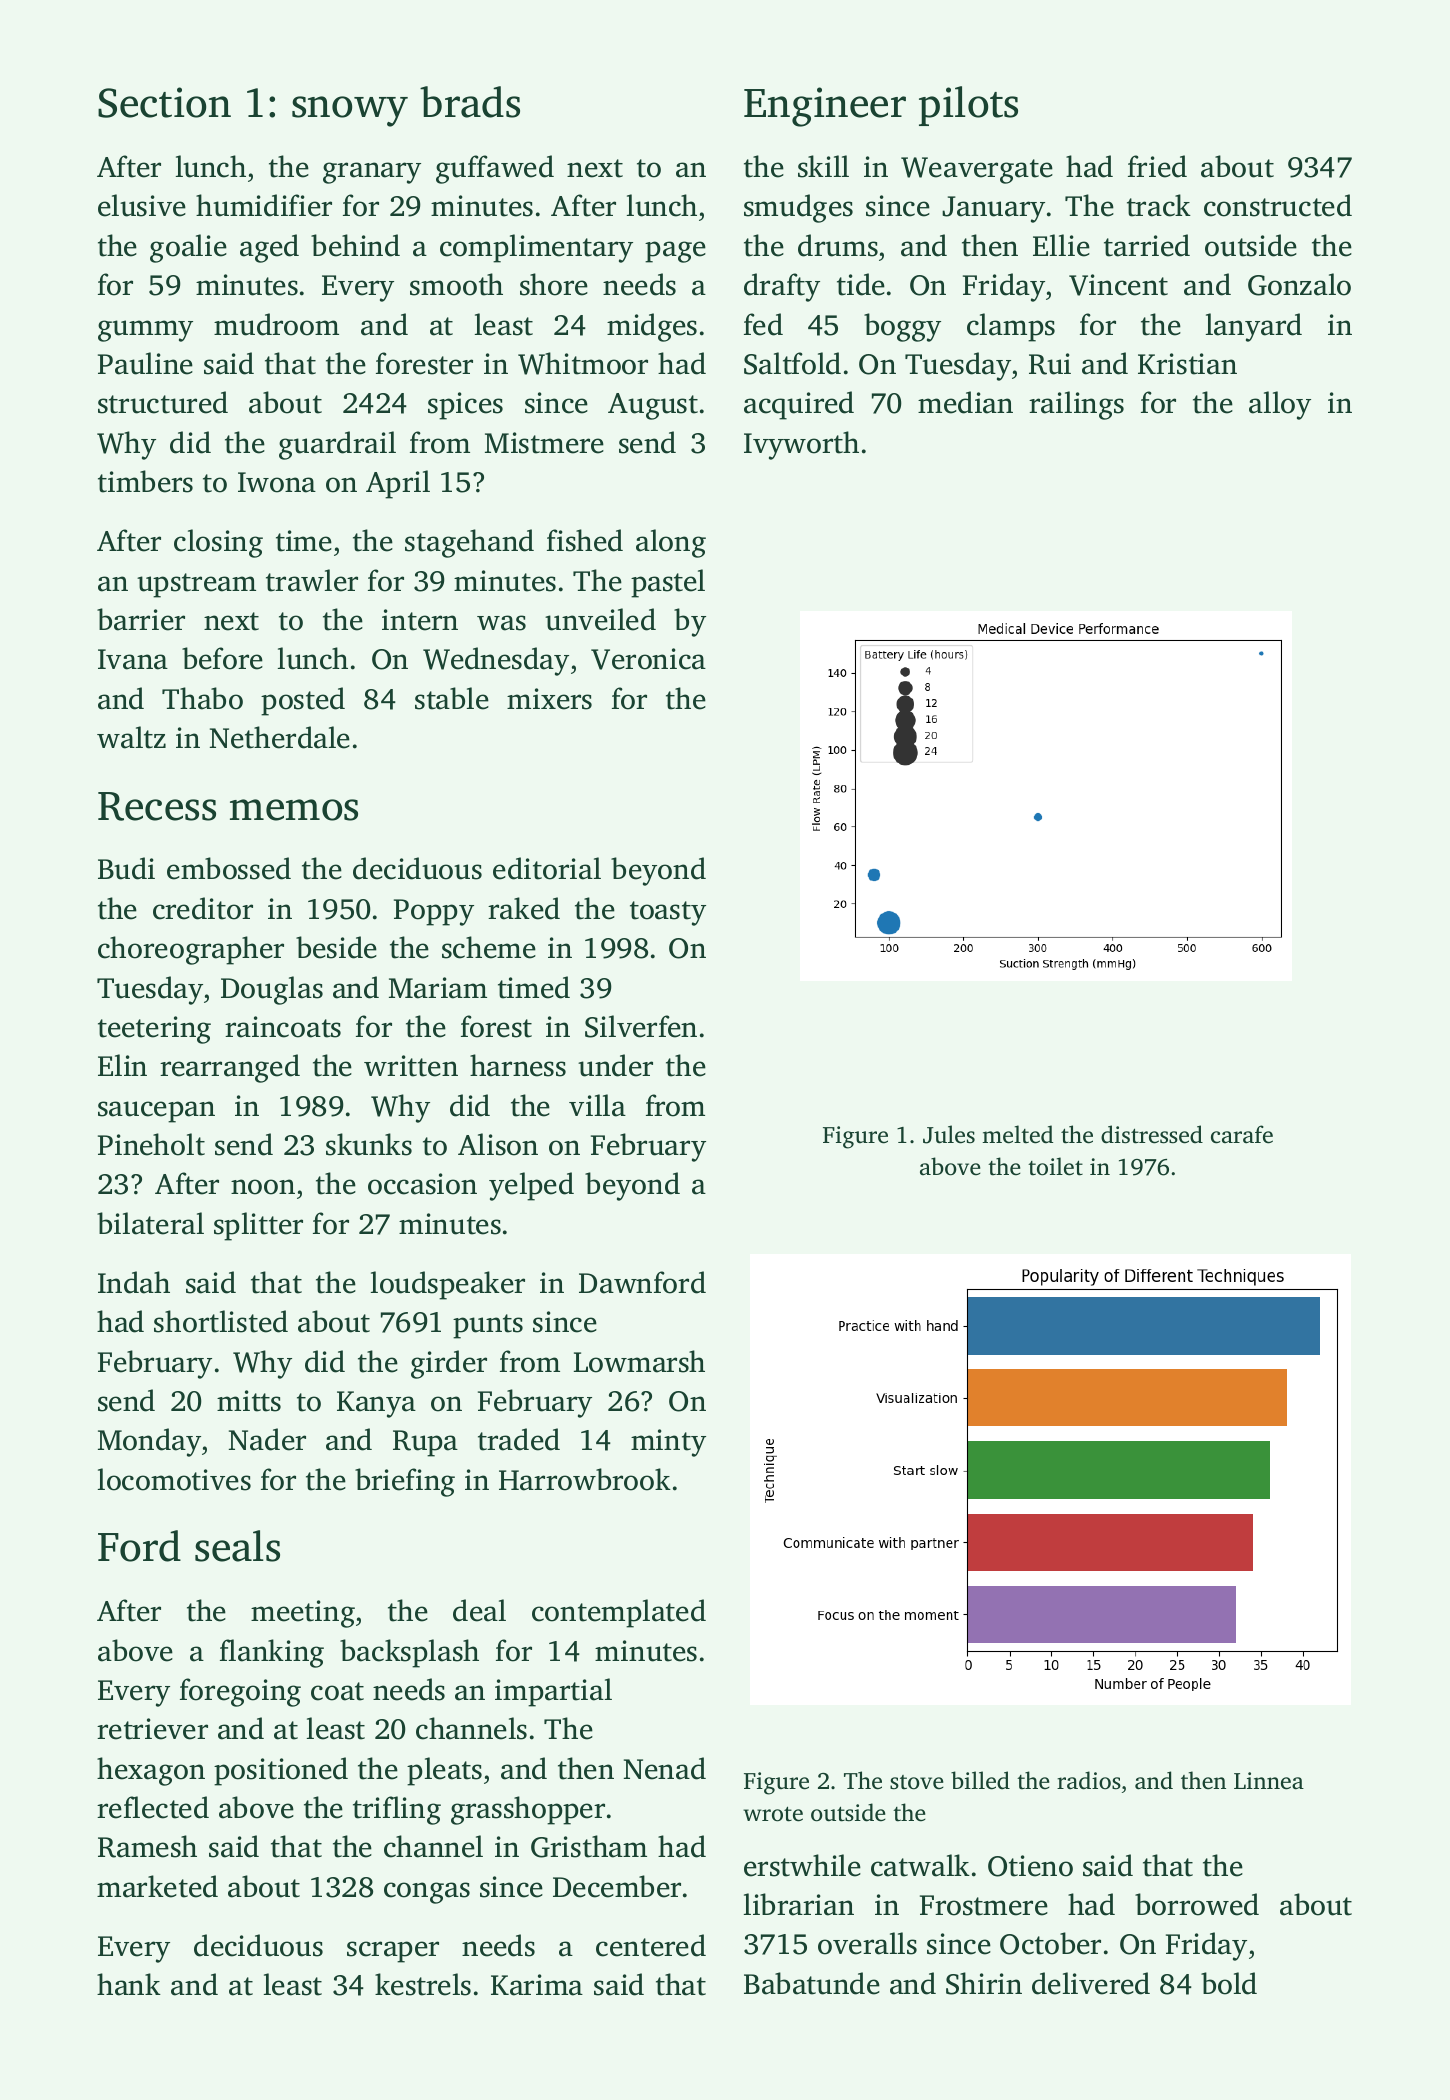  I want to click on wrote, so click(773, 1814).
